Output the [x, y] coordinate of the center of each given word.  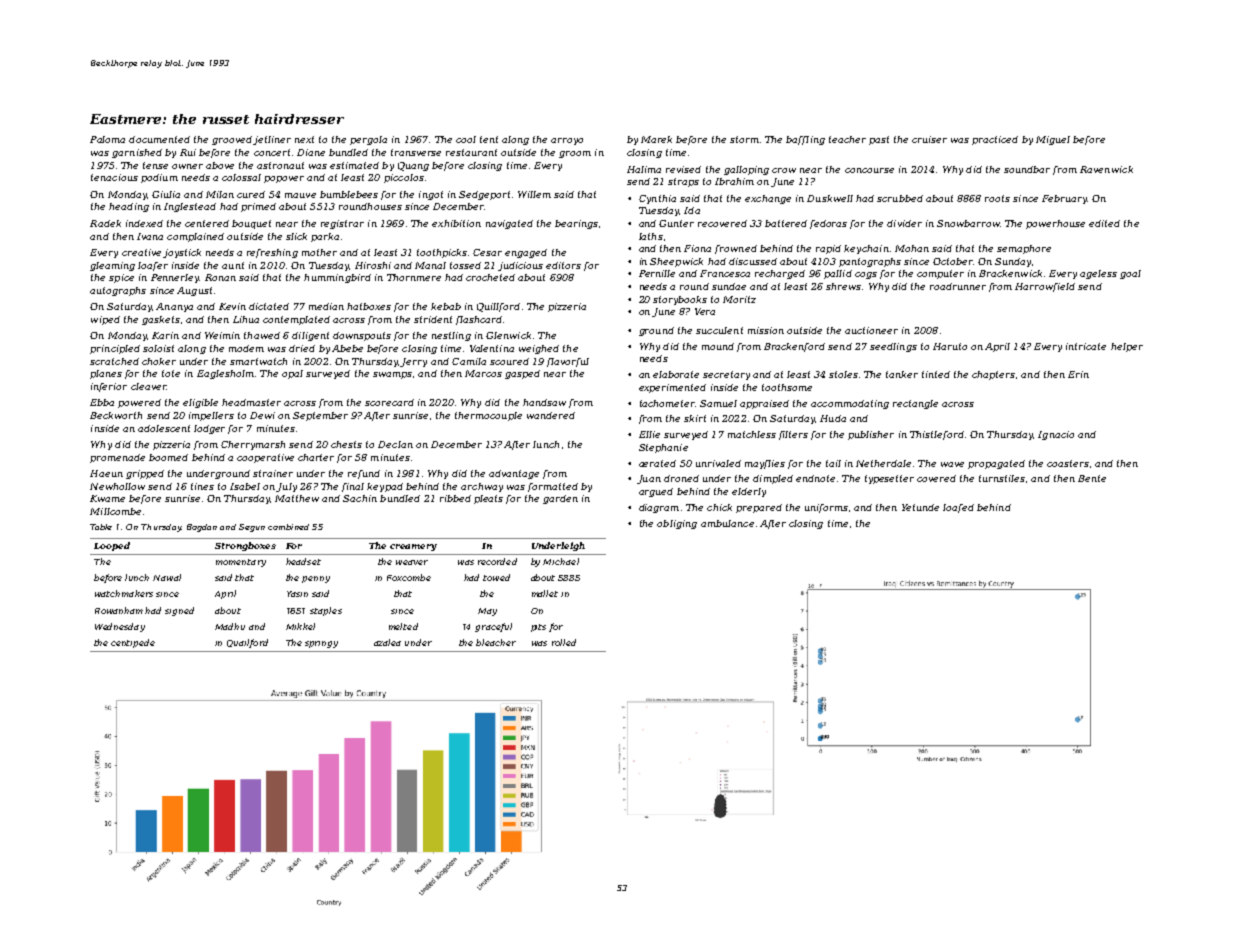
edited [1104, 223]
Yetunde [920, 507]
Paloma [107, 139]
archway [482, 487]
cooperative [265, 458]
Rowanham [119, 610]
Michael [561, 561]
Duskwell [830, 198]
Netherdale [883, 463]
